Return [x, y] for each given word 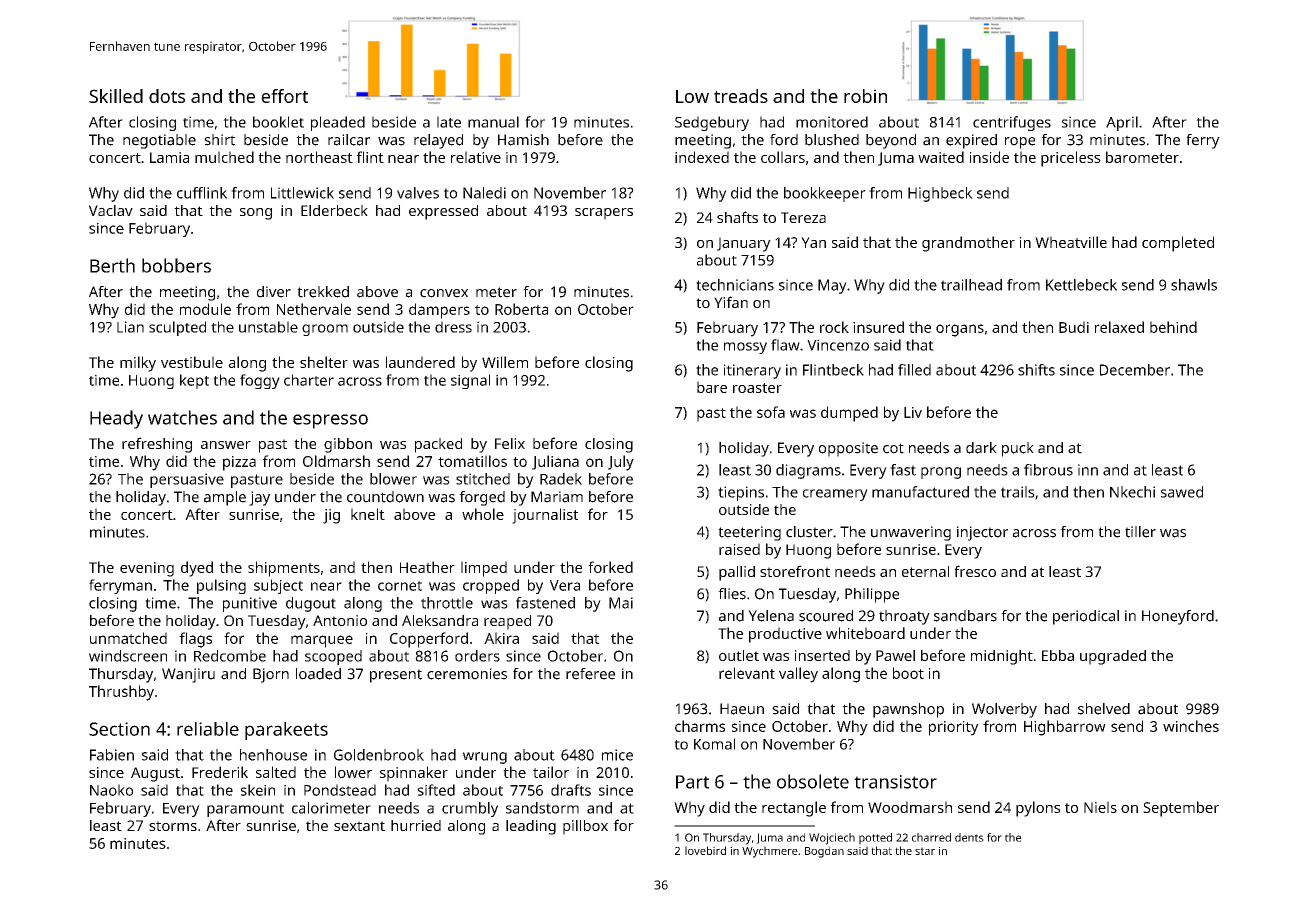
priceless [1071, 159]
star [925, 851]
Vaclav [111, 210]
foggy [260, 381]
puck [1018, 449]
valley [798, 675]
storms [173, 826]
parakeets [286, 731]
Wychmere [770, 852]
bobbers [176, 265]
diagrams [808, 471]
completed [1178, 244]
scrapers [604, 214]
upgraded [1113, 657]
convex [444, 293]
